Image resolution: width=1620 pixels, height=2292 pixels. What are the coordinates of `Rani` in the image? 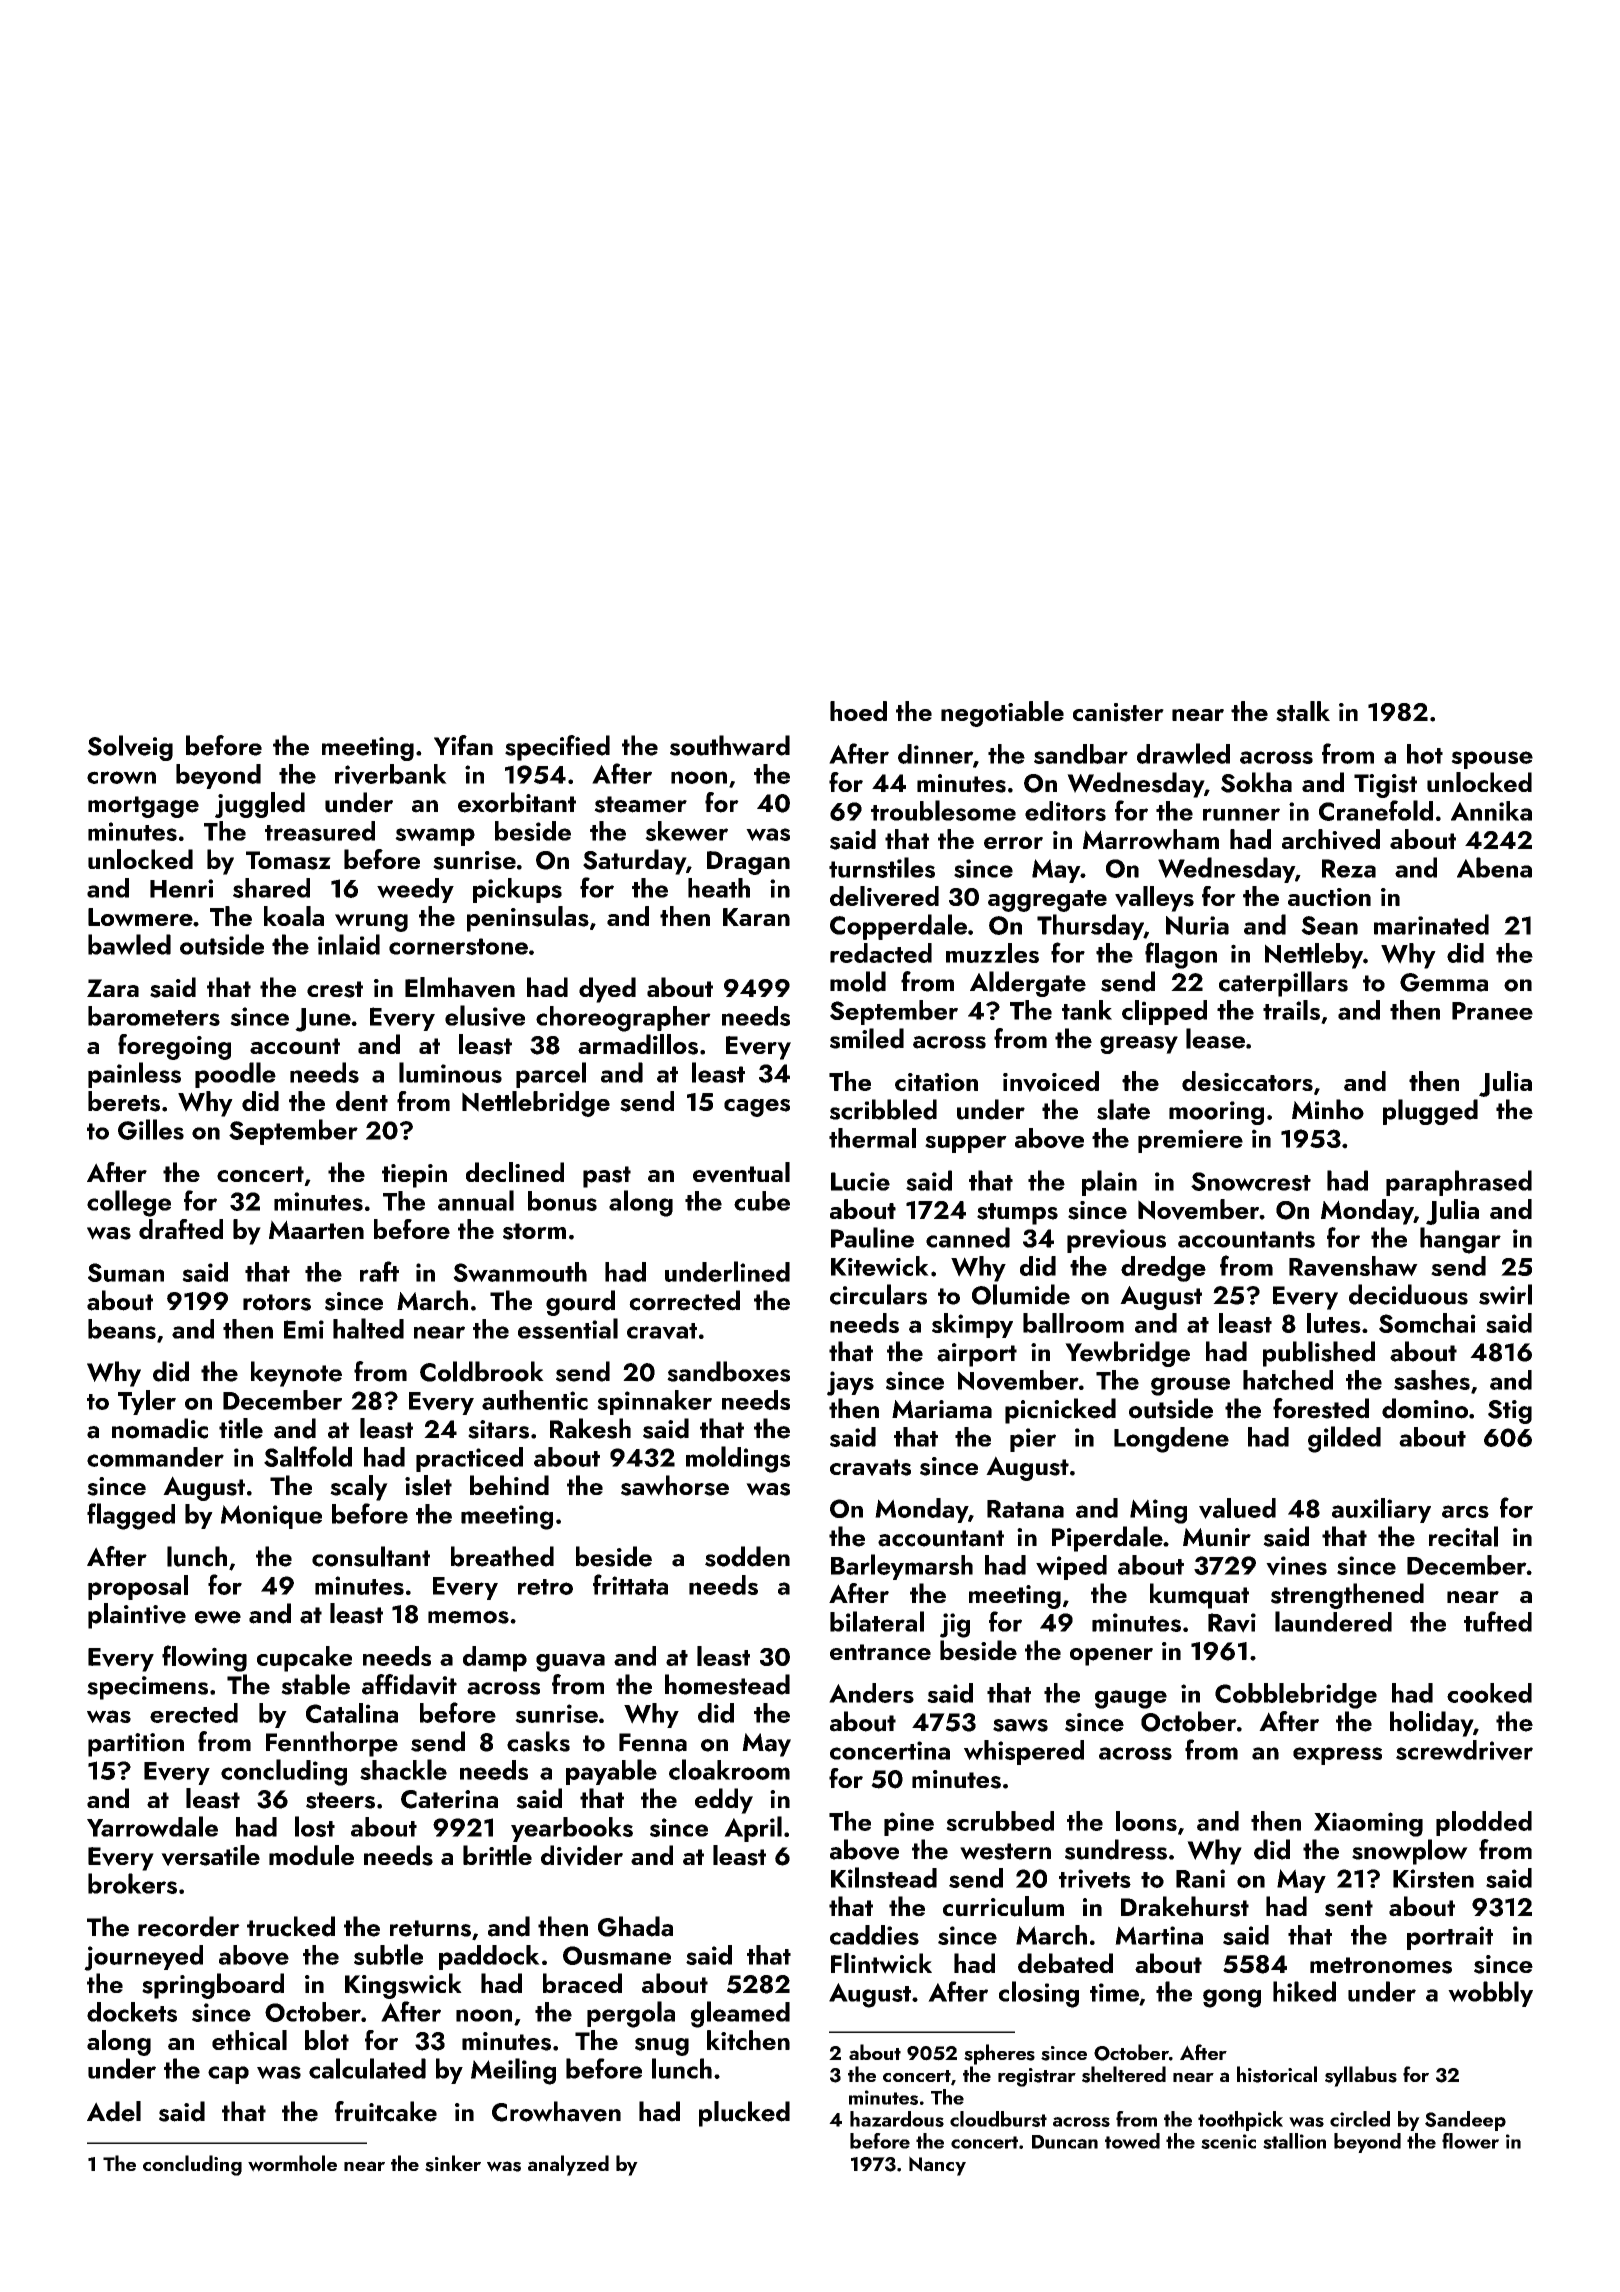 It's located at (1200, 1878).
